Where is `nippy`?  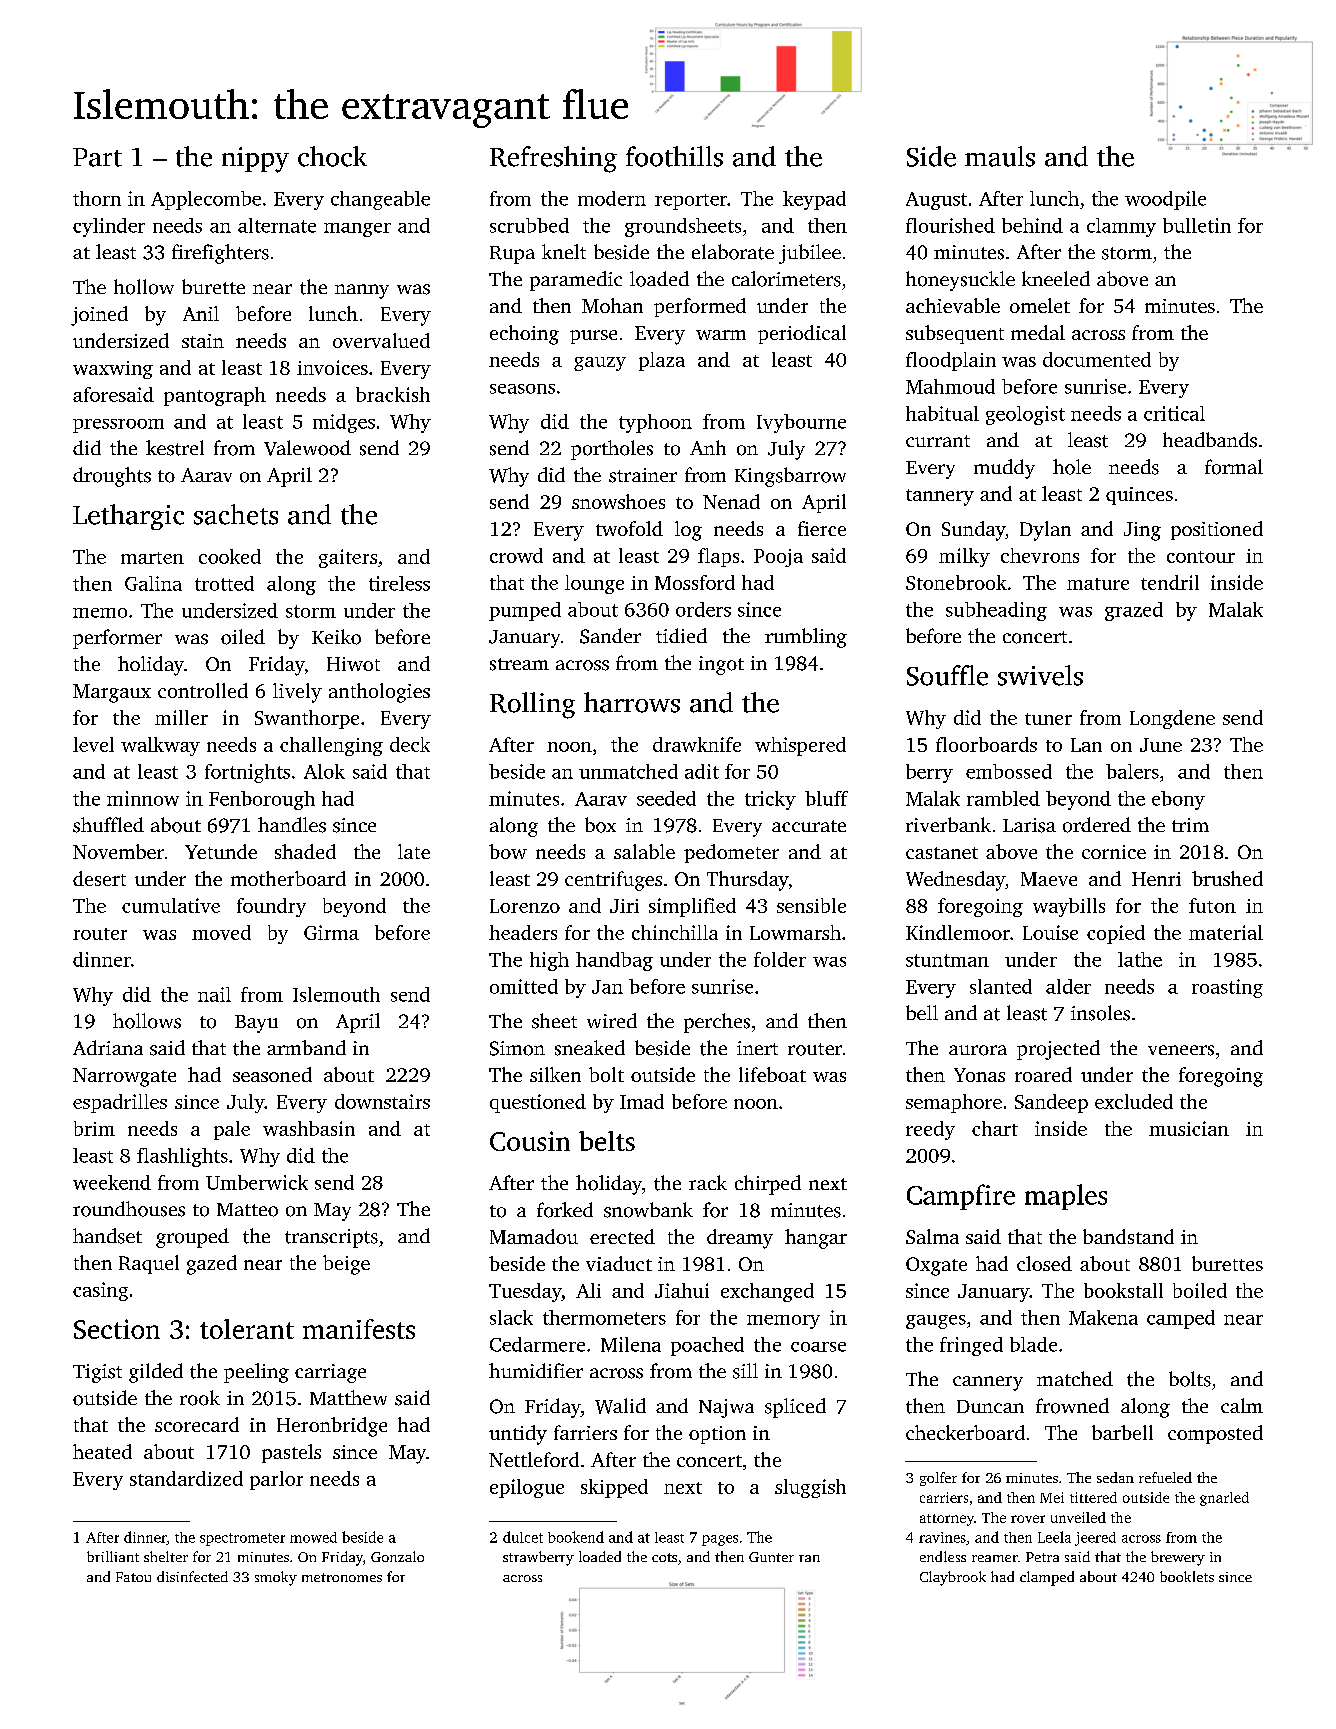
nippy is located at coordinates (255, 160).
